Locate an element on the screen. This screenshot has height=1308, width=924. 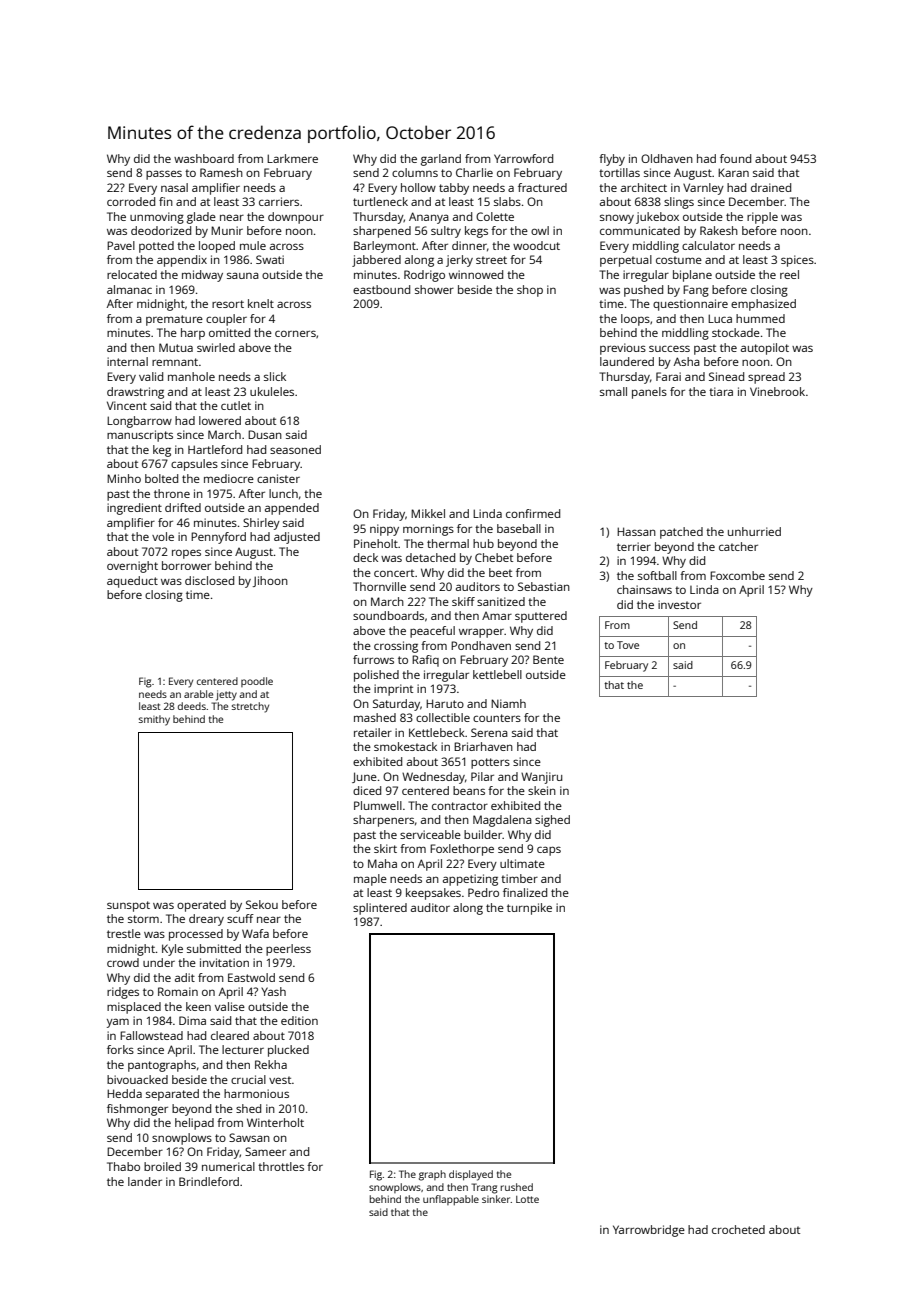
splintered is located at coordinates (380, 909).
